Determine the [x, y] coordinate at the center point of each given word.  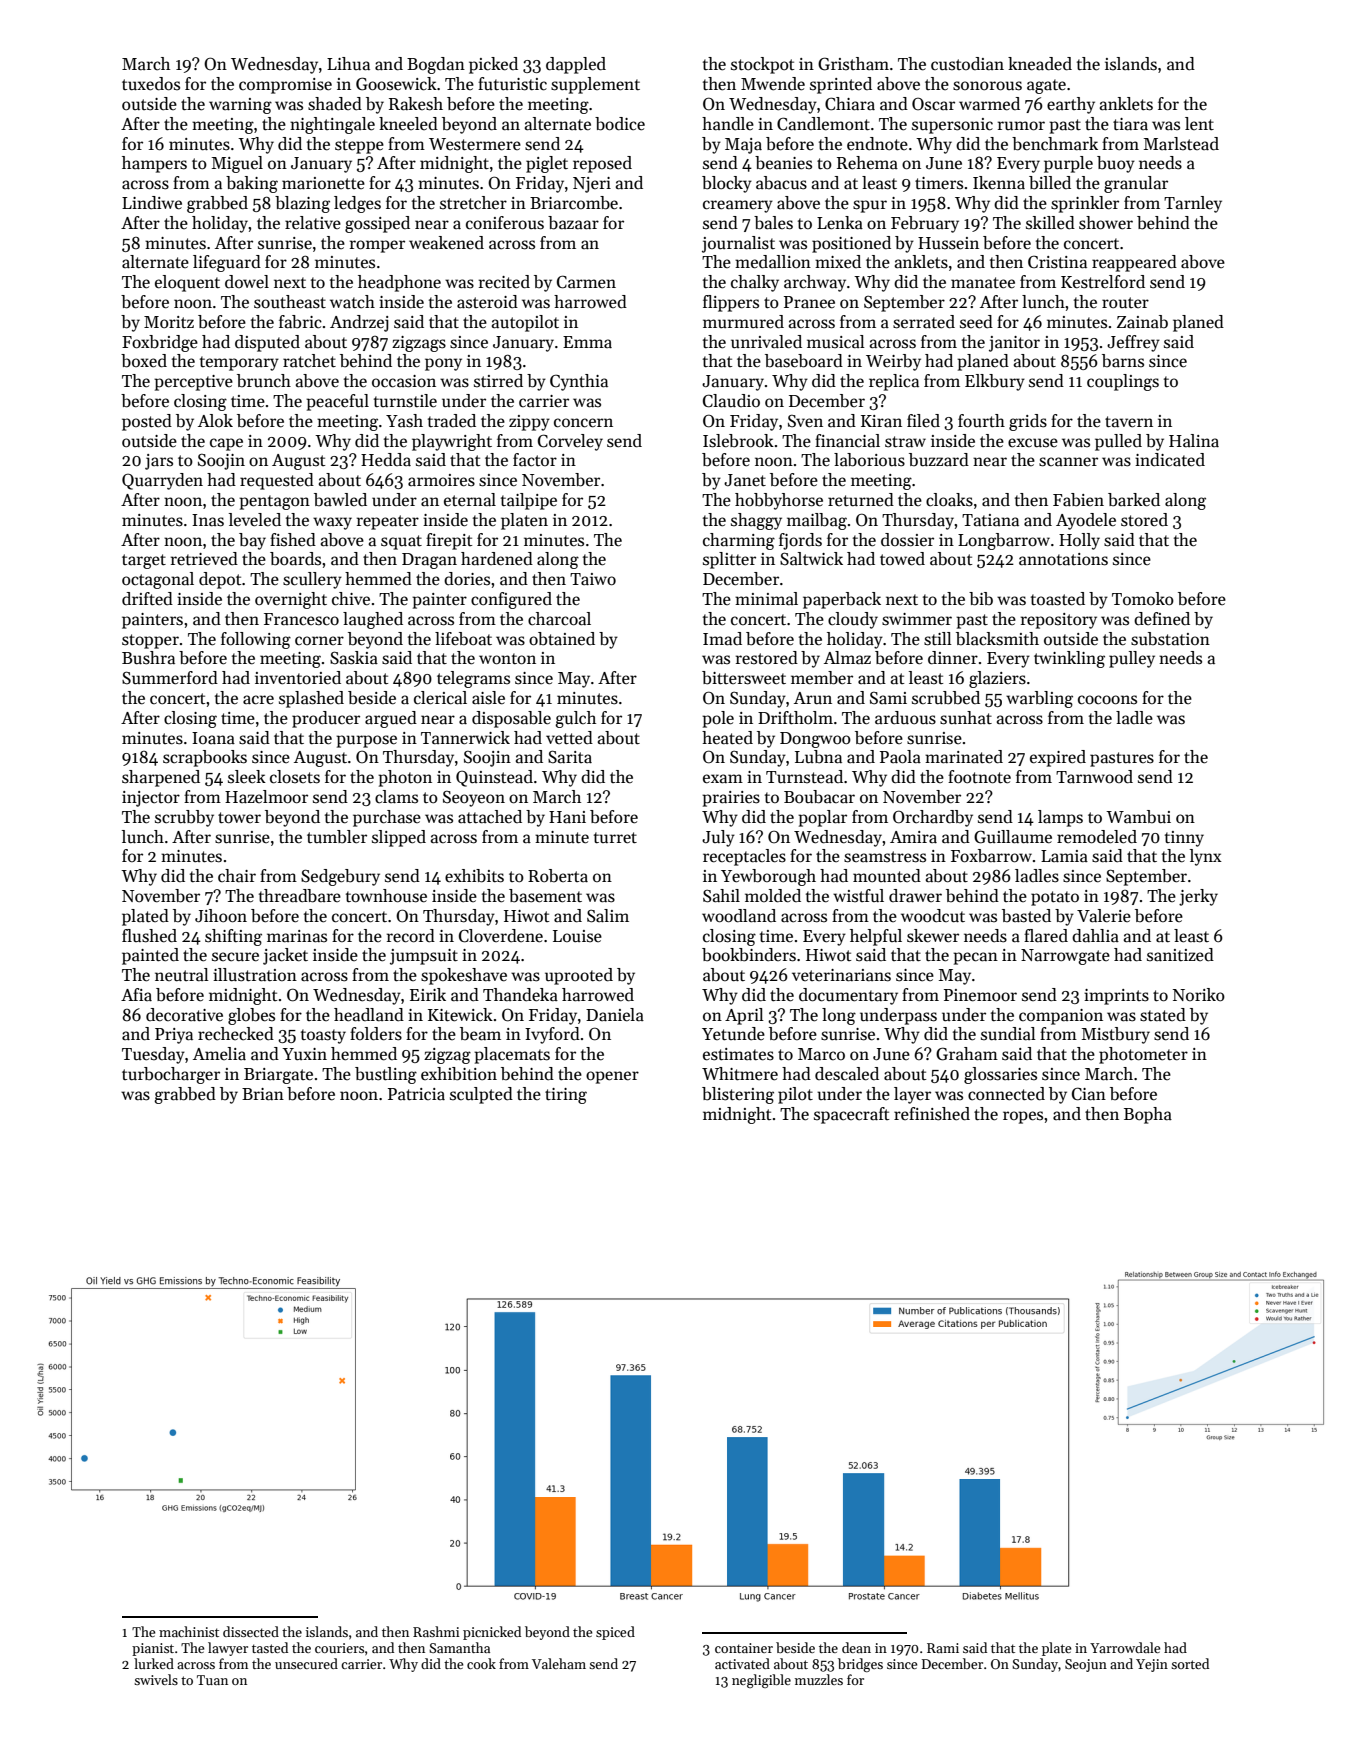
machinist [189, 1631]
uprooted [579, 976]
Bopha [1148, 1115]
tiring [566, 1096]
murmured [743, 322]
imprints [1116, 997]
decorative [184, 1015]
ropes [1023, 1117]
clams [396, 797]
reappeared [1134, 263]
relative [313, 222]
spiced [615, 1633]
